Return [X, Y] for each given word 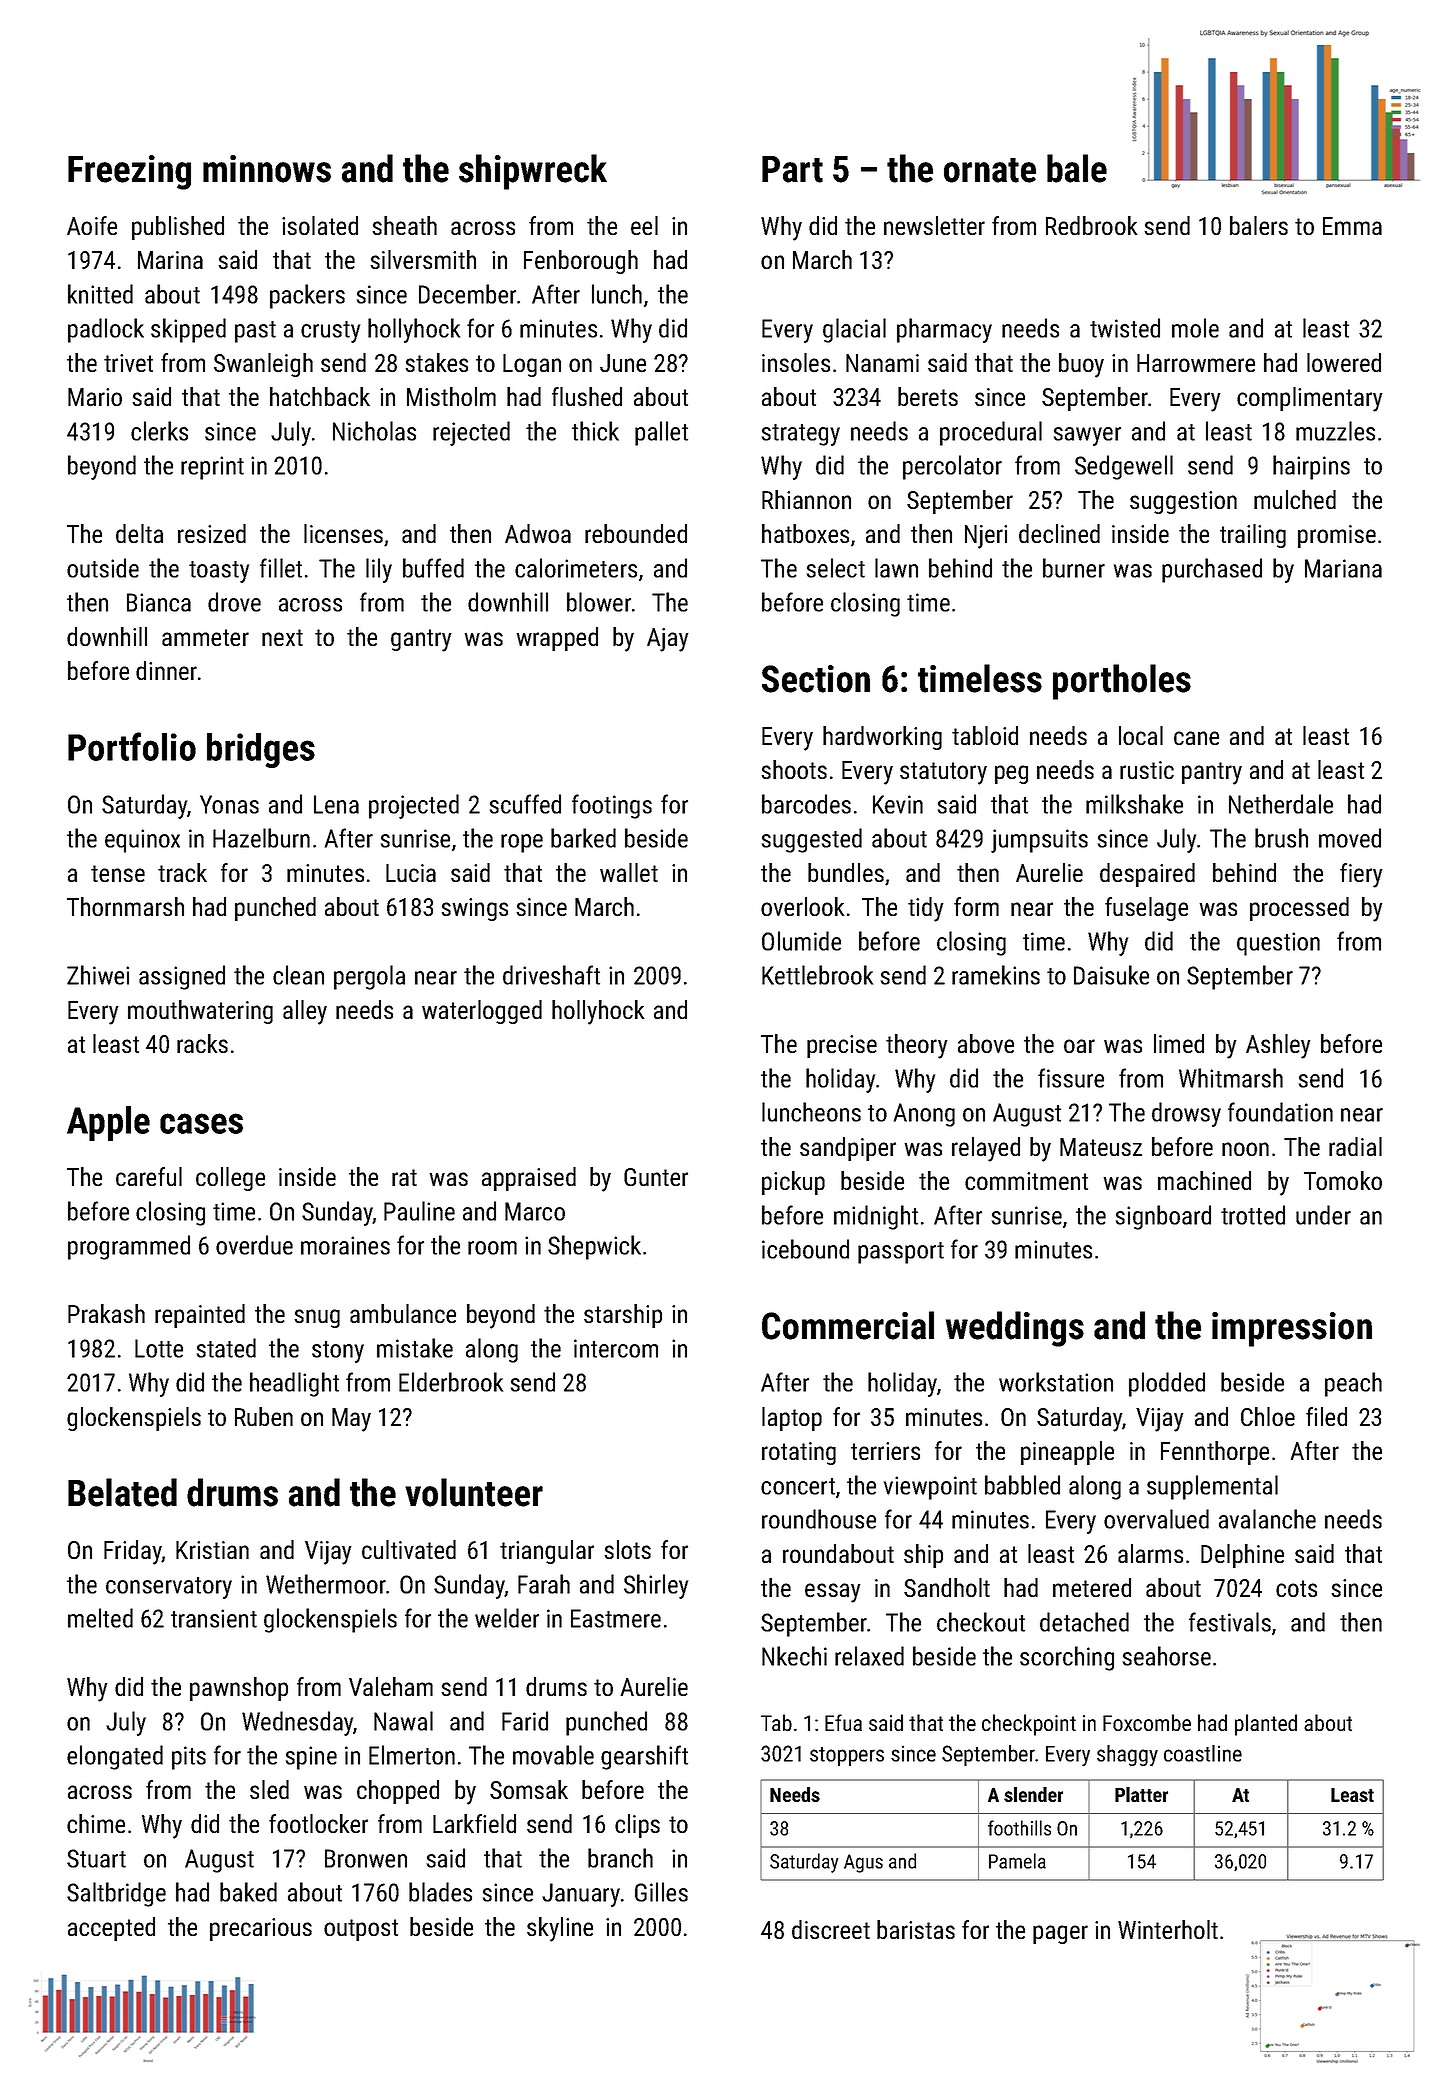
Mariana [1343, 568]
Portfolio [132, 746]
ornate [990, 170]
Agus [863, 1863]
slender [1033, 1794]
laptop [792, 1419]
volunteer [474, 1492]
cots [1296, 1588]
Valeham [391, 1686]
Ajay [667, 640]
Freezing [129, 172]
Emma [1352, 226]
